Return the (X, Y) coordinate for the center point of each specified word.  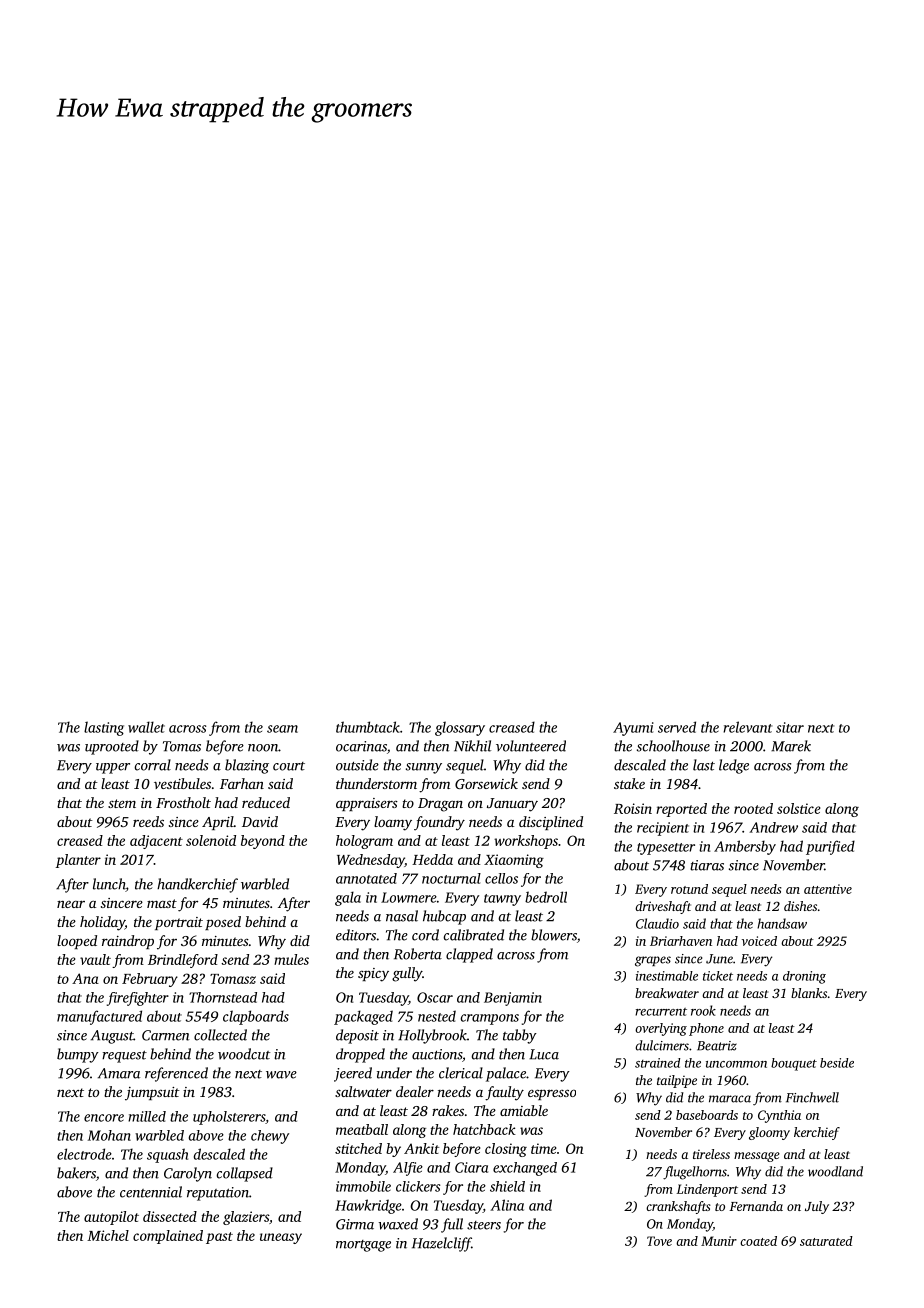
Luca (544, 1054)
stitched (358, 1148)
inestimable (667, 976)
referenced (176, 1074)
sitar (790, 727)
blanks (809, 993)
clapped (469, 955)
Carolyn (188, 1174)
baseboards (707, 1115)
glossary (460, 728)
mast (162, 903)
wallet (146, 727)
